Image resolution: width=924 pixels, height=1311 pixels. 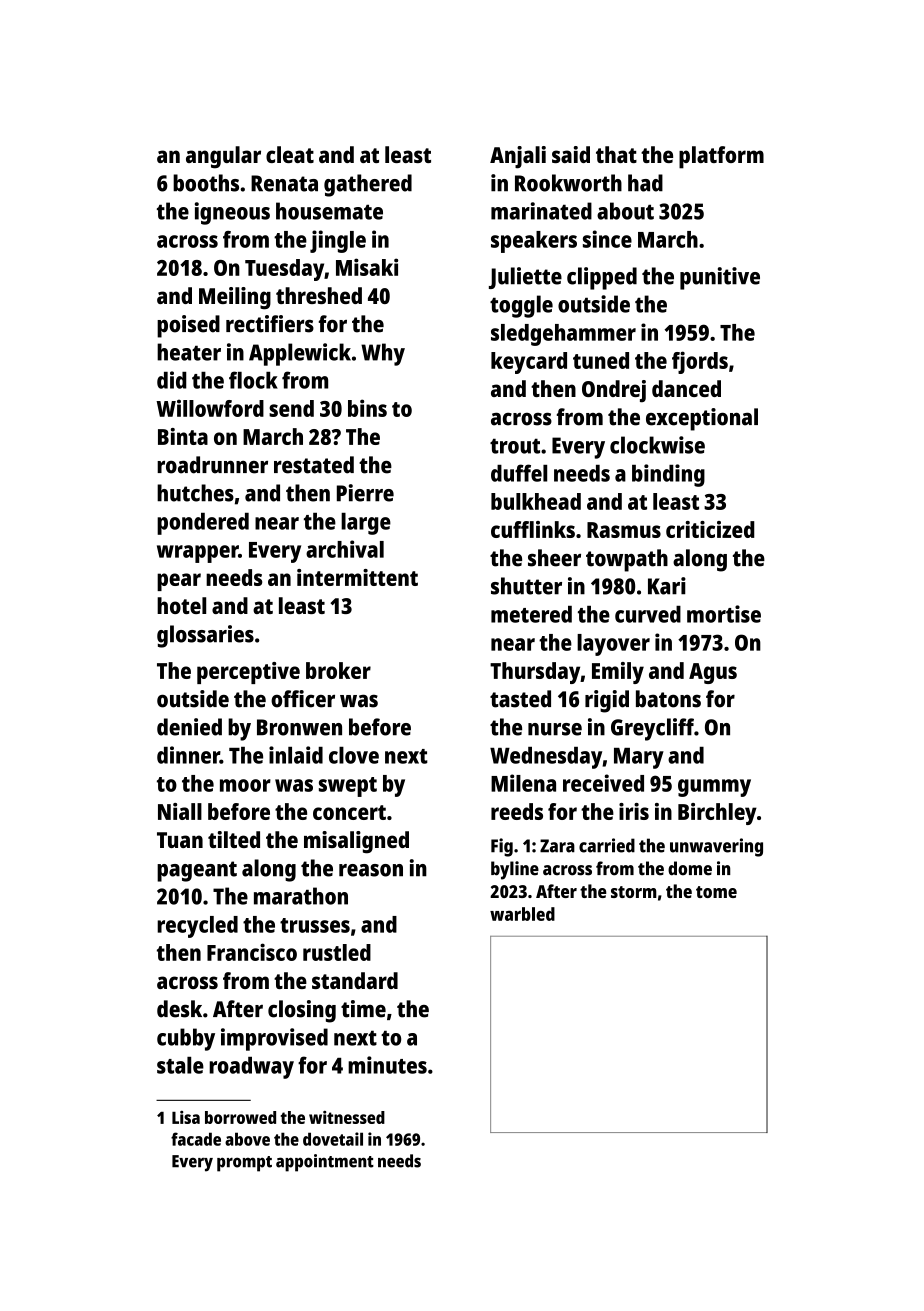 I want to click on tome, so click(x=716, y=892).
